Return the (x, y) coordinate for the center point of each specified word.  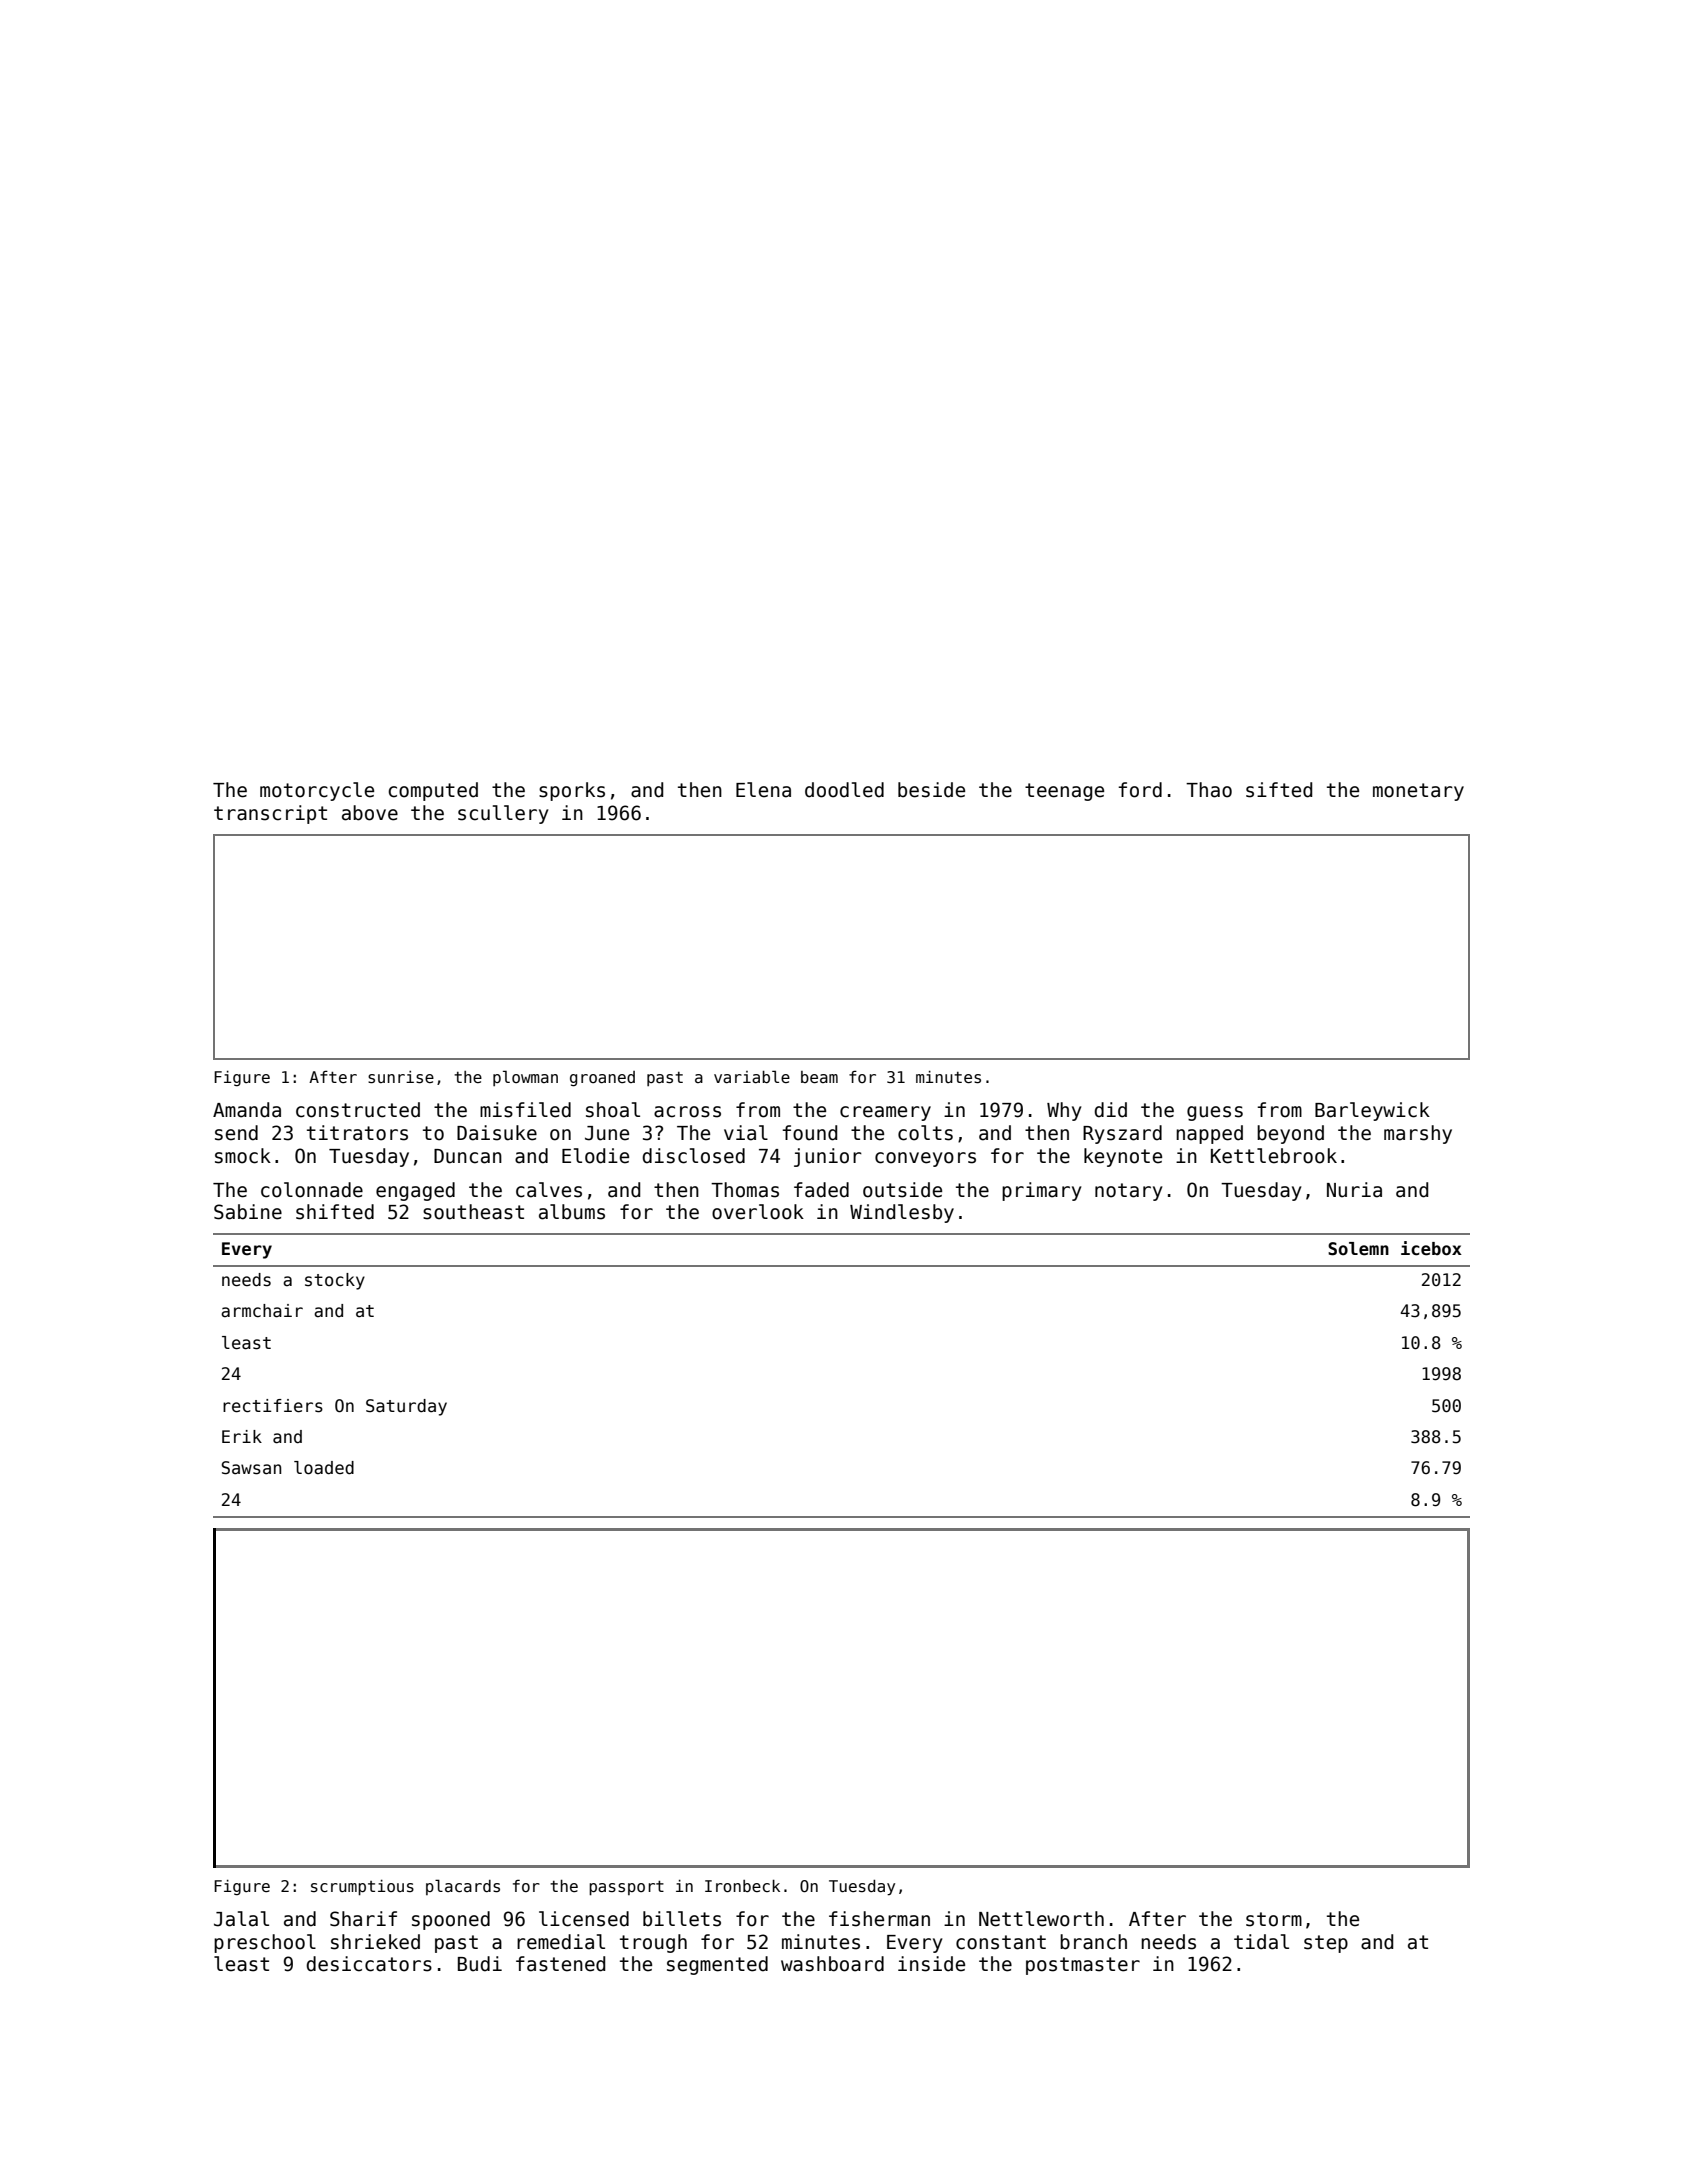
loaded (324, 1468)
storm (1274, 1919)
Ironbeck (742, 1886)
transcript (270, 814)
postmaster (1083, 1966)
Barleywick (1372, 1111)
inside (931, 1964)
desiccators (369, 1964)
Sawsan (251, 1468)
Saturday (406, 1407)
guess (1215, 1113)
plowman (525, 1078)
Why (1064, 1111)
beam (819, 1077)
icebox (1431, 1248)
